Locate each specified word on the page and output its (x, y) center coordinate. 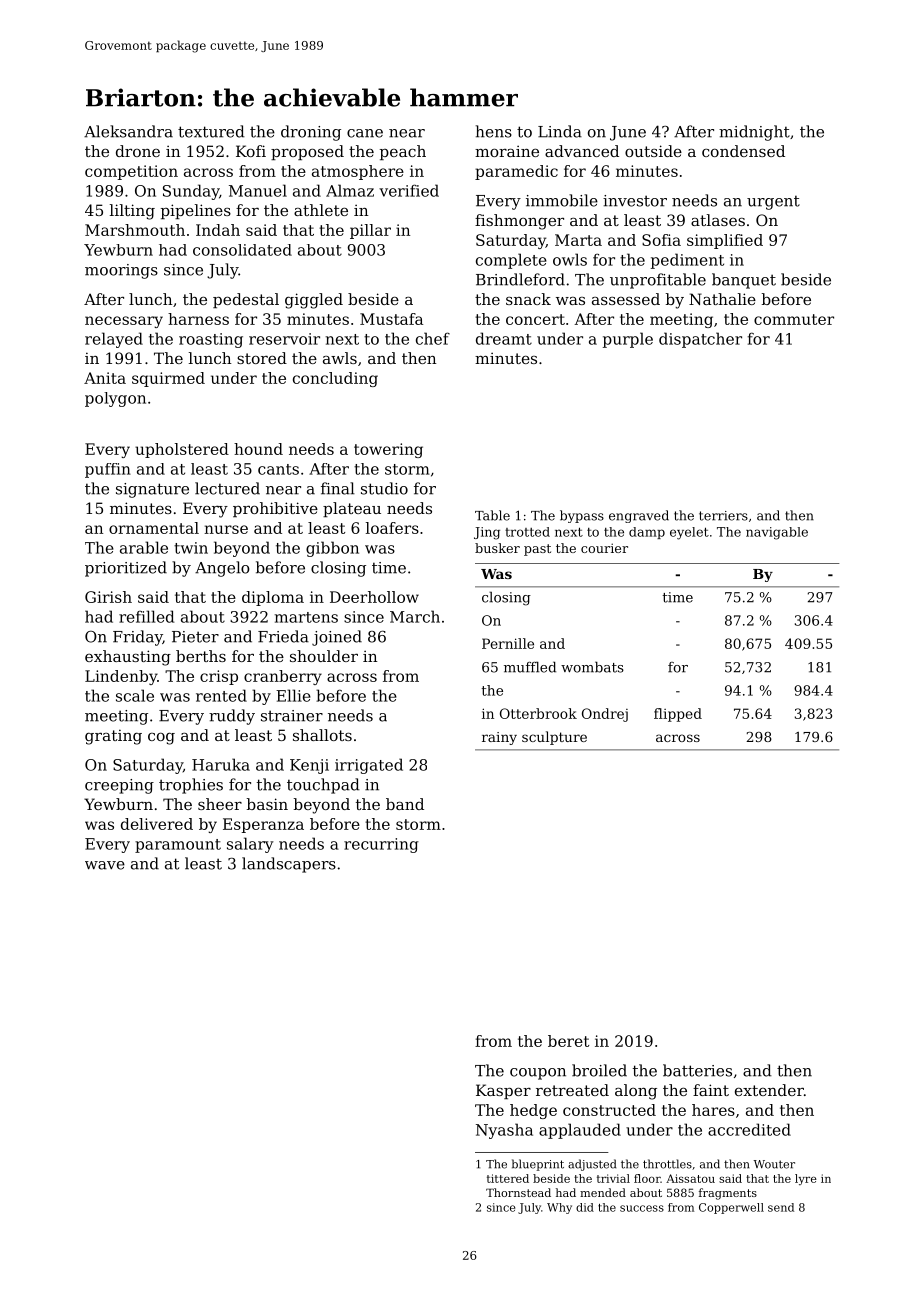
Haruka (221, 764)
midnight (754, 133)
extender (769, 1090)
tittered (508, 1178)
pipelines (196, 211)
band (405, 804)
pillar (370, 231)
